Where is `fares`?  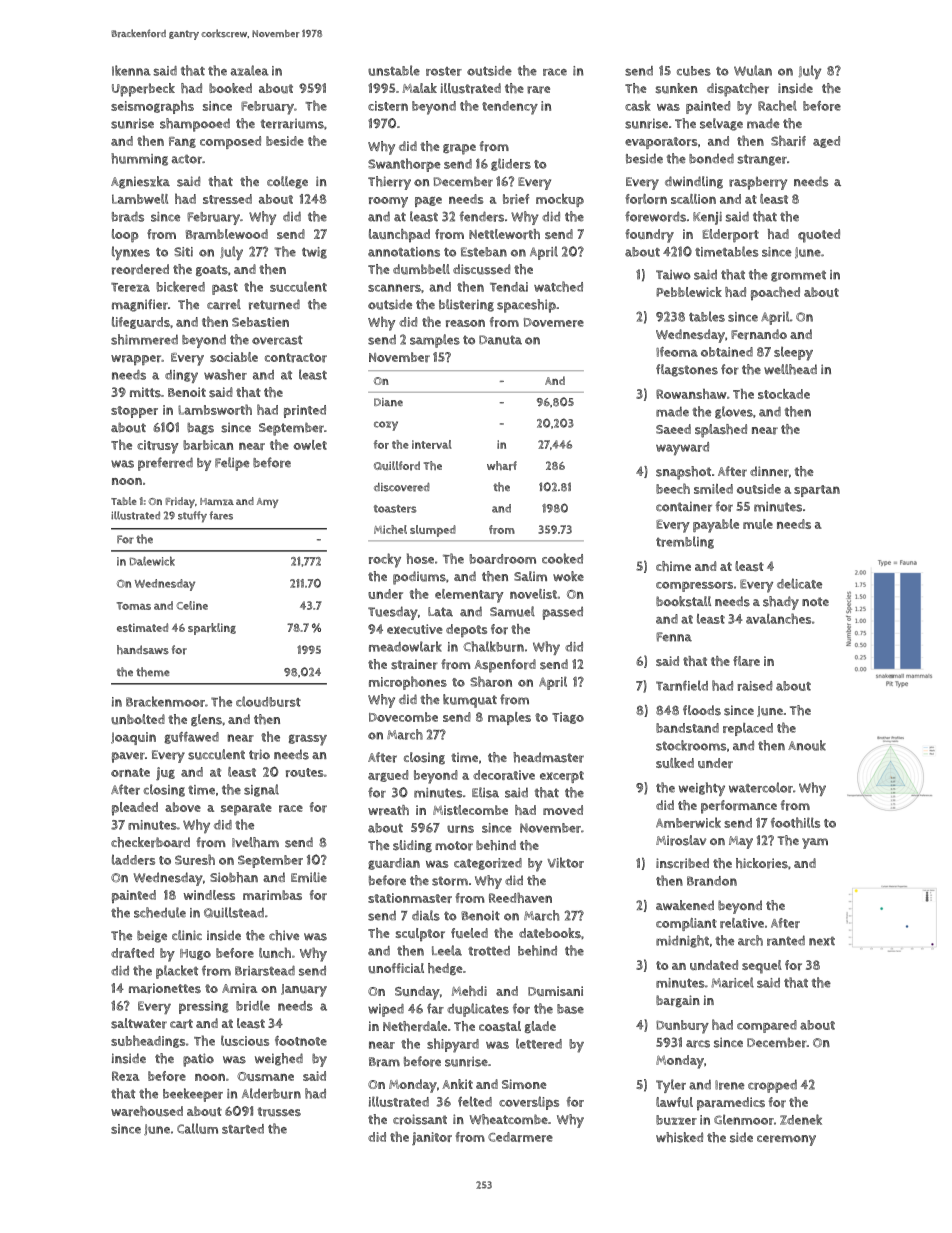 fares is located at coordinates (221, 515).
